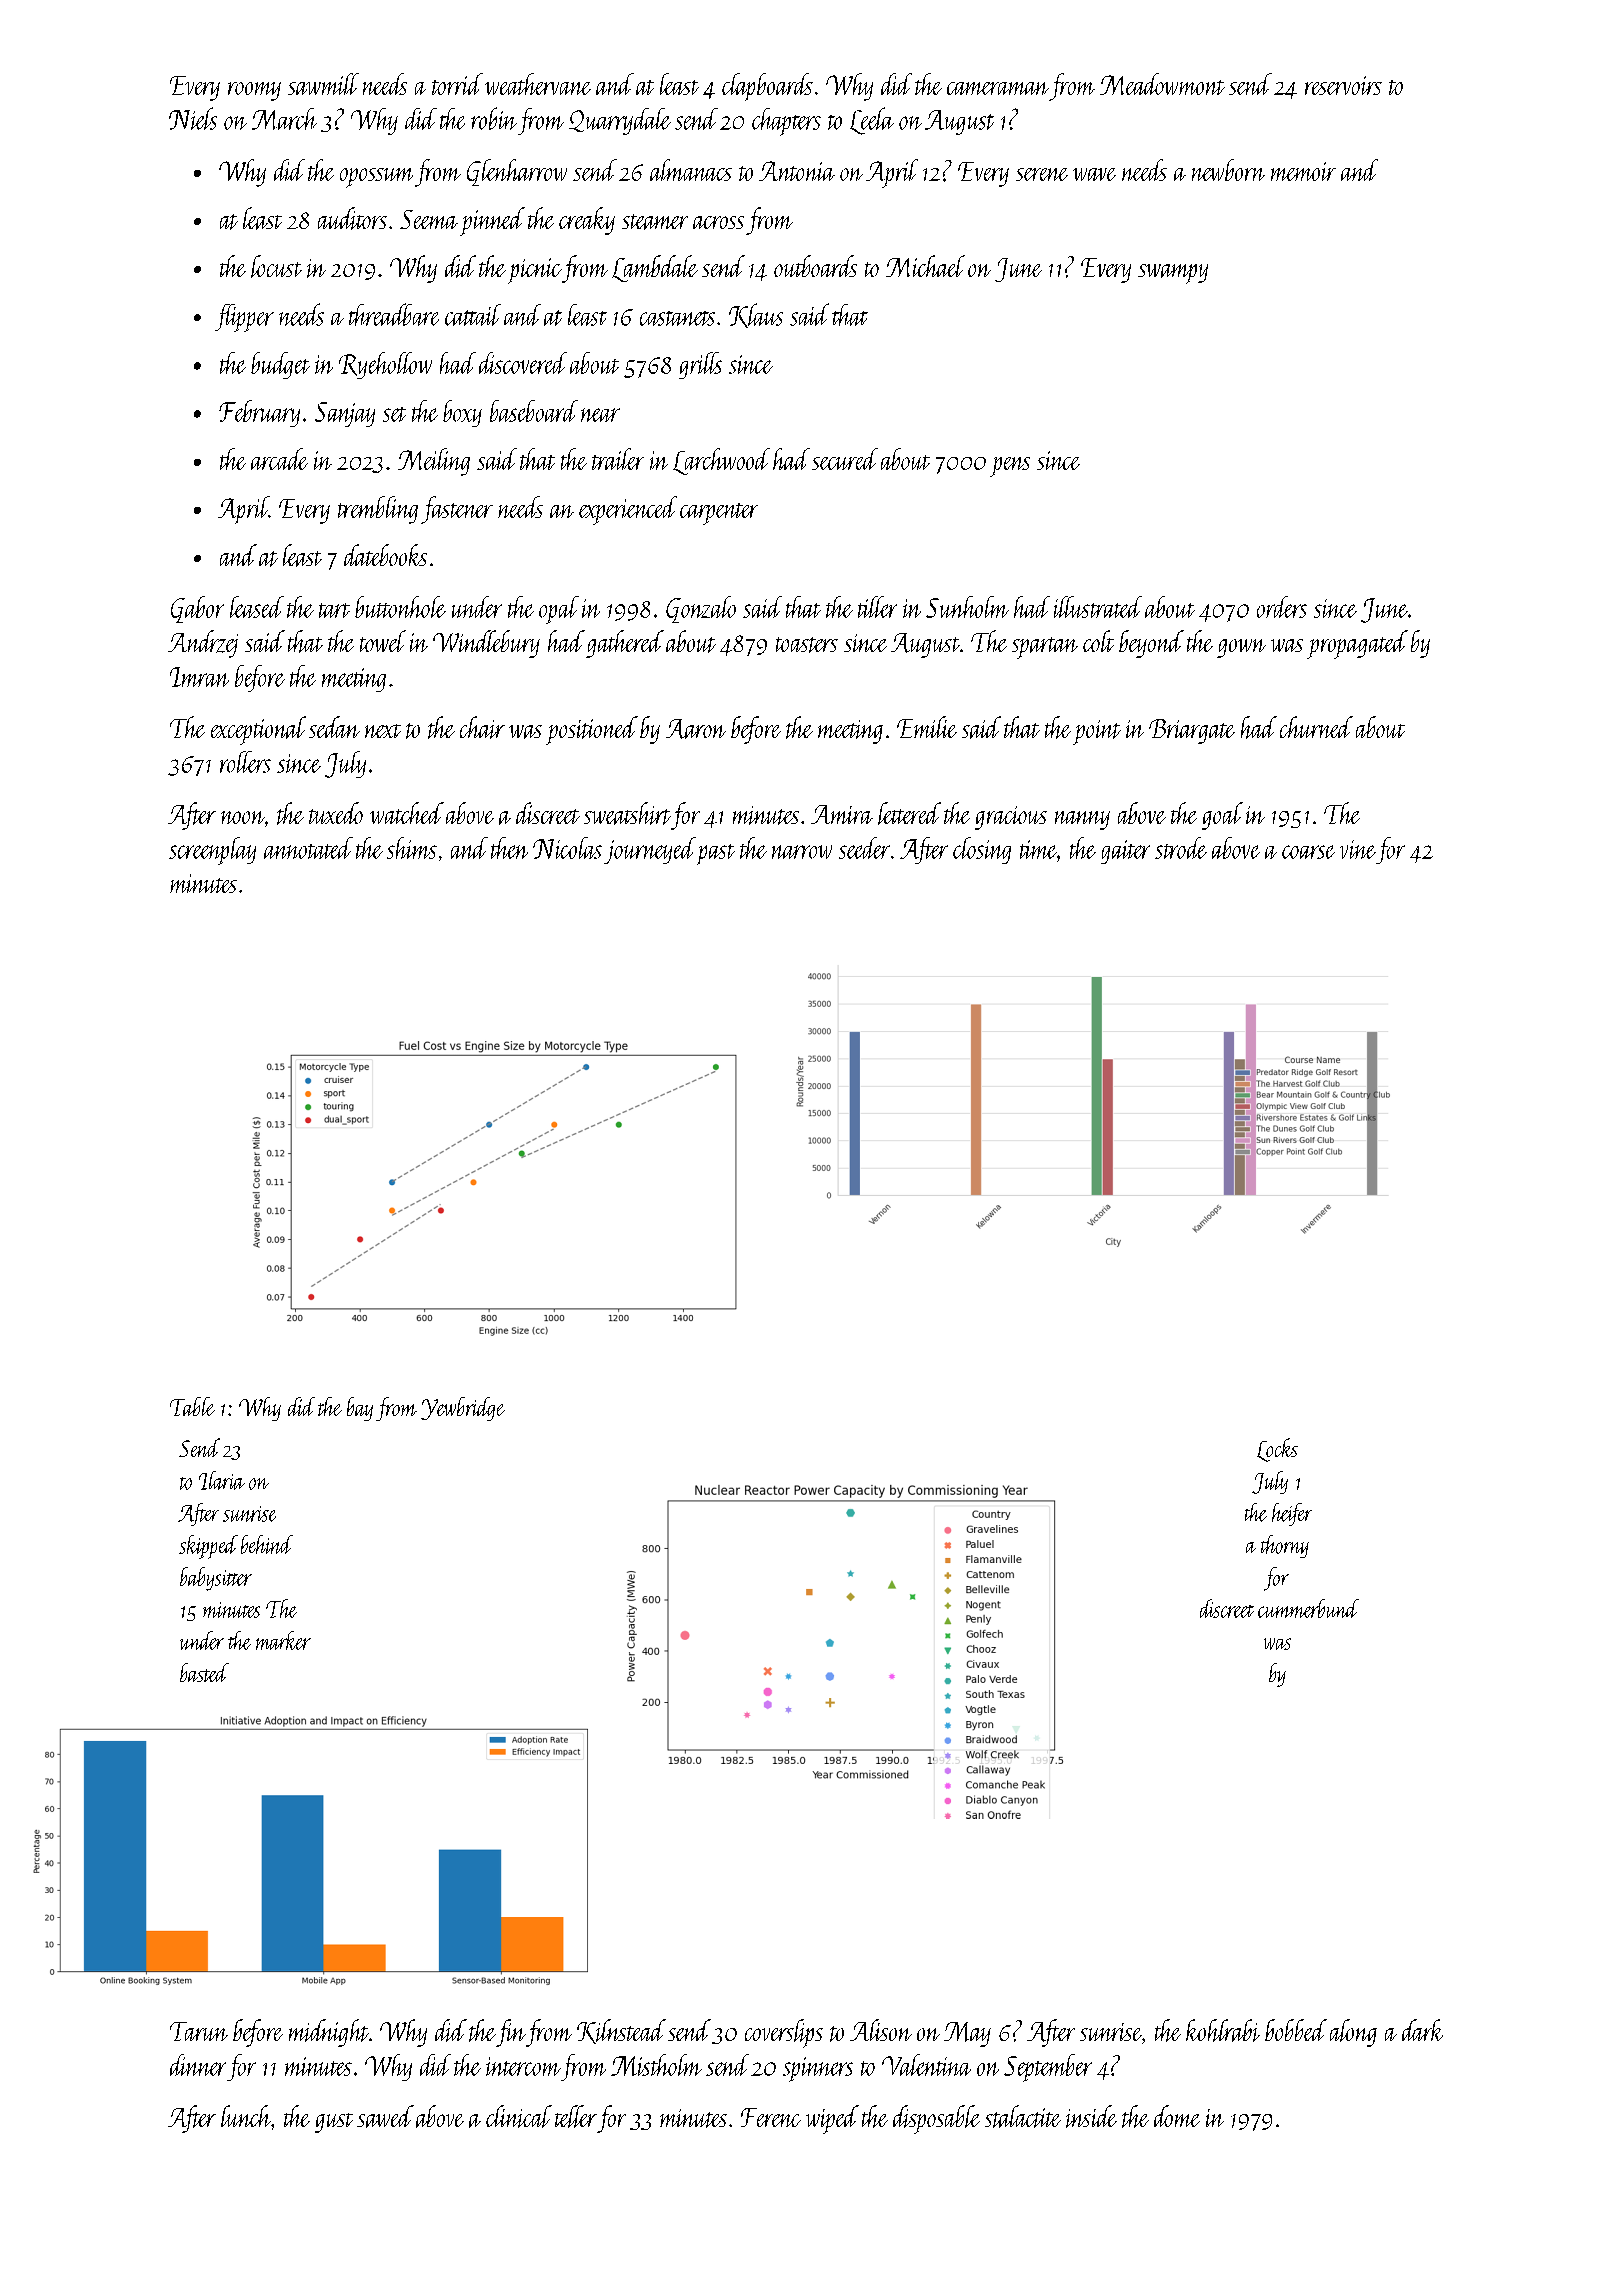  I want to click on tuxedo, so click(336, 813).
